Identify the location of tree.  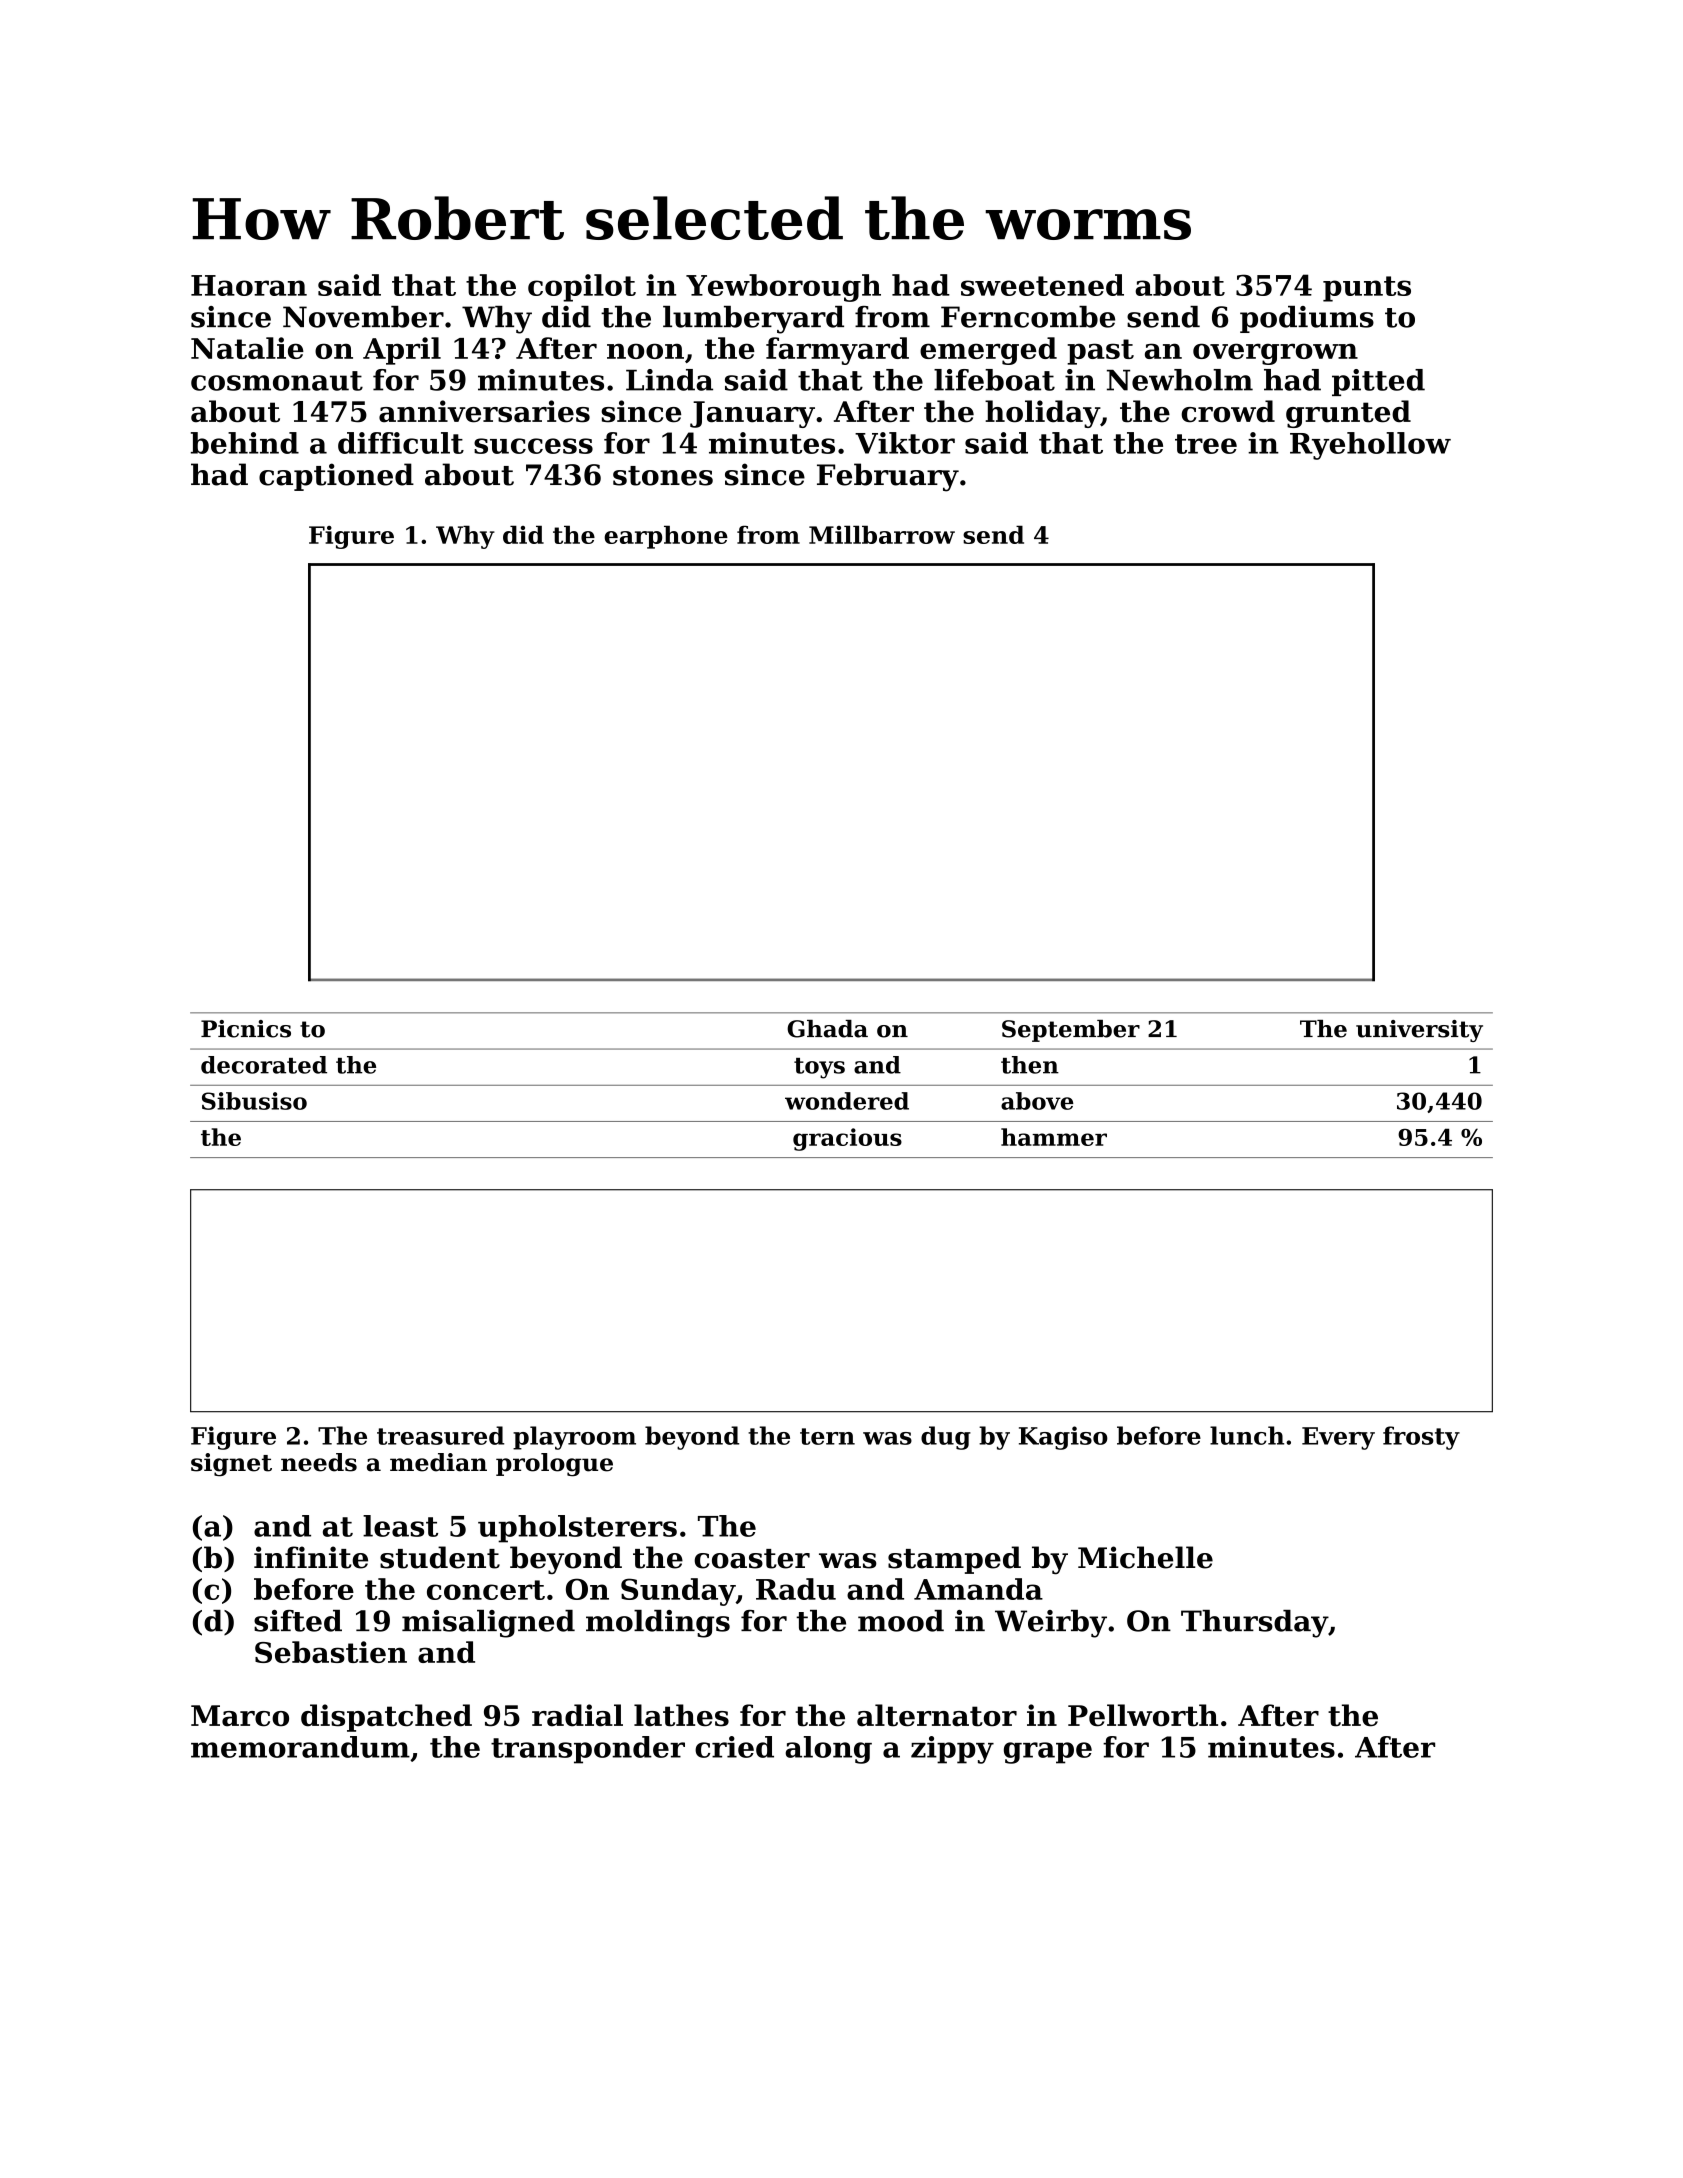
(1206, 444).
